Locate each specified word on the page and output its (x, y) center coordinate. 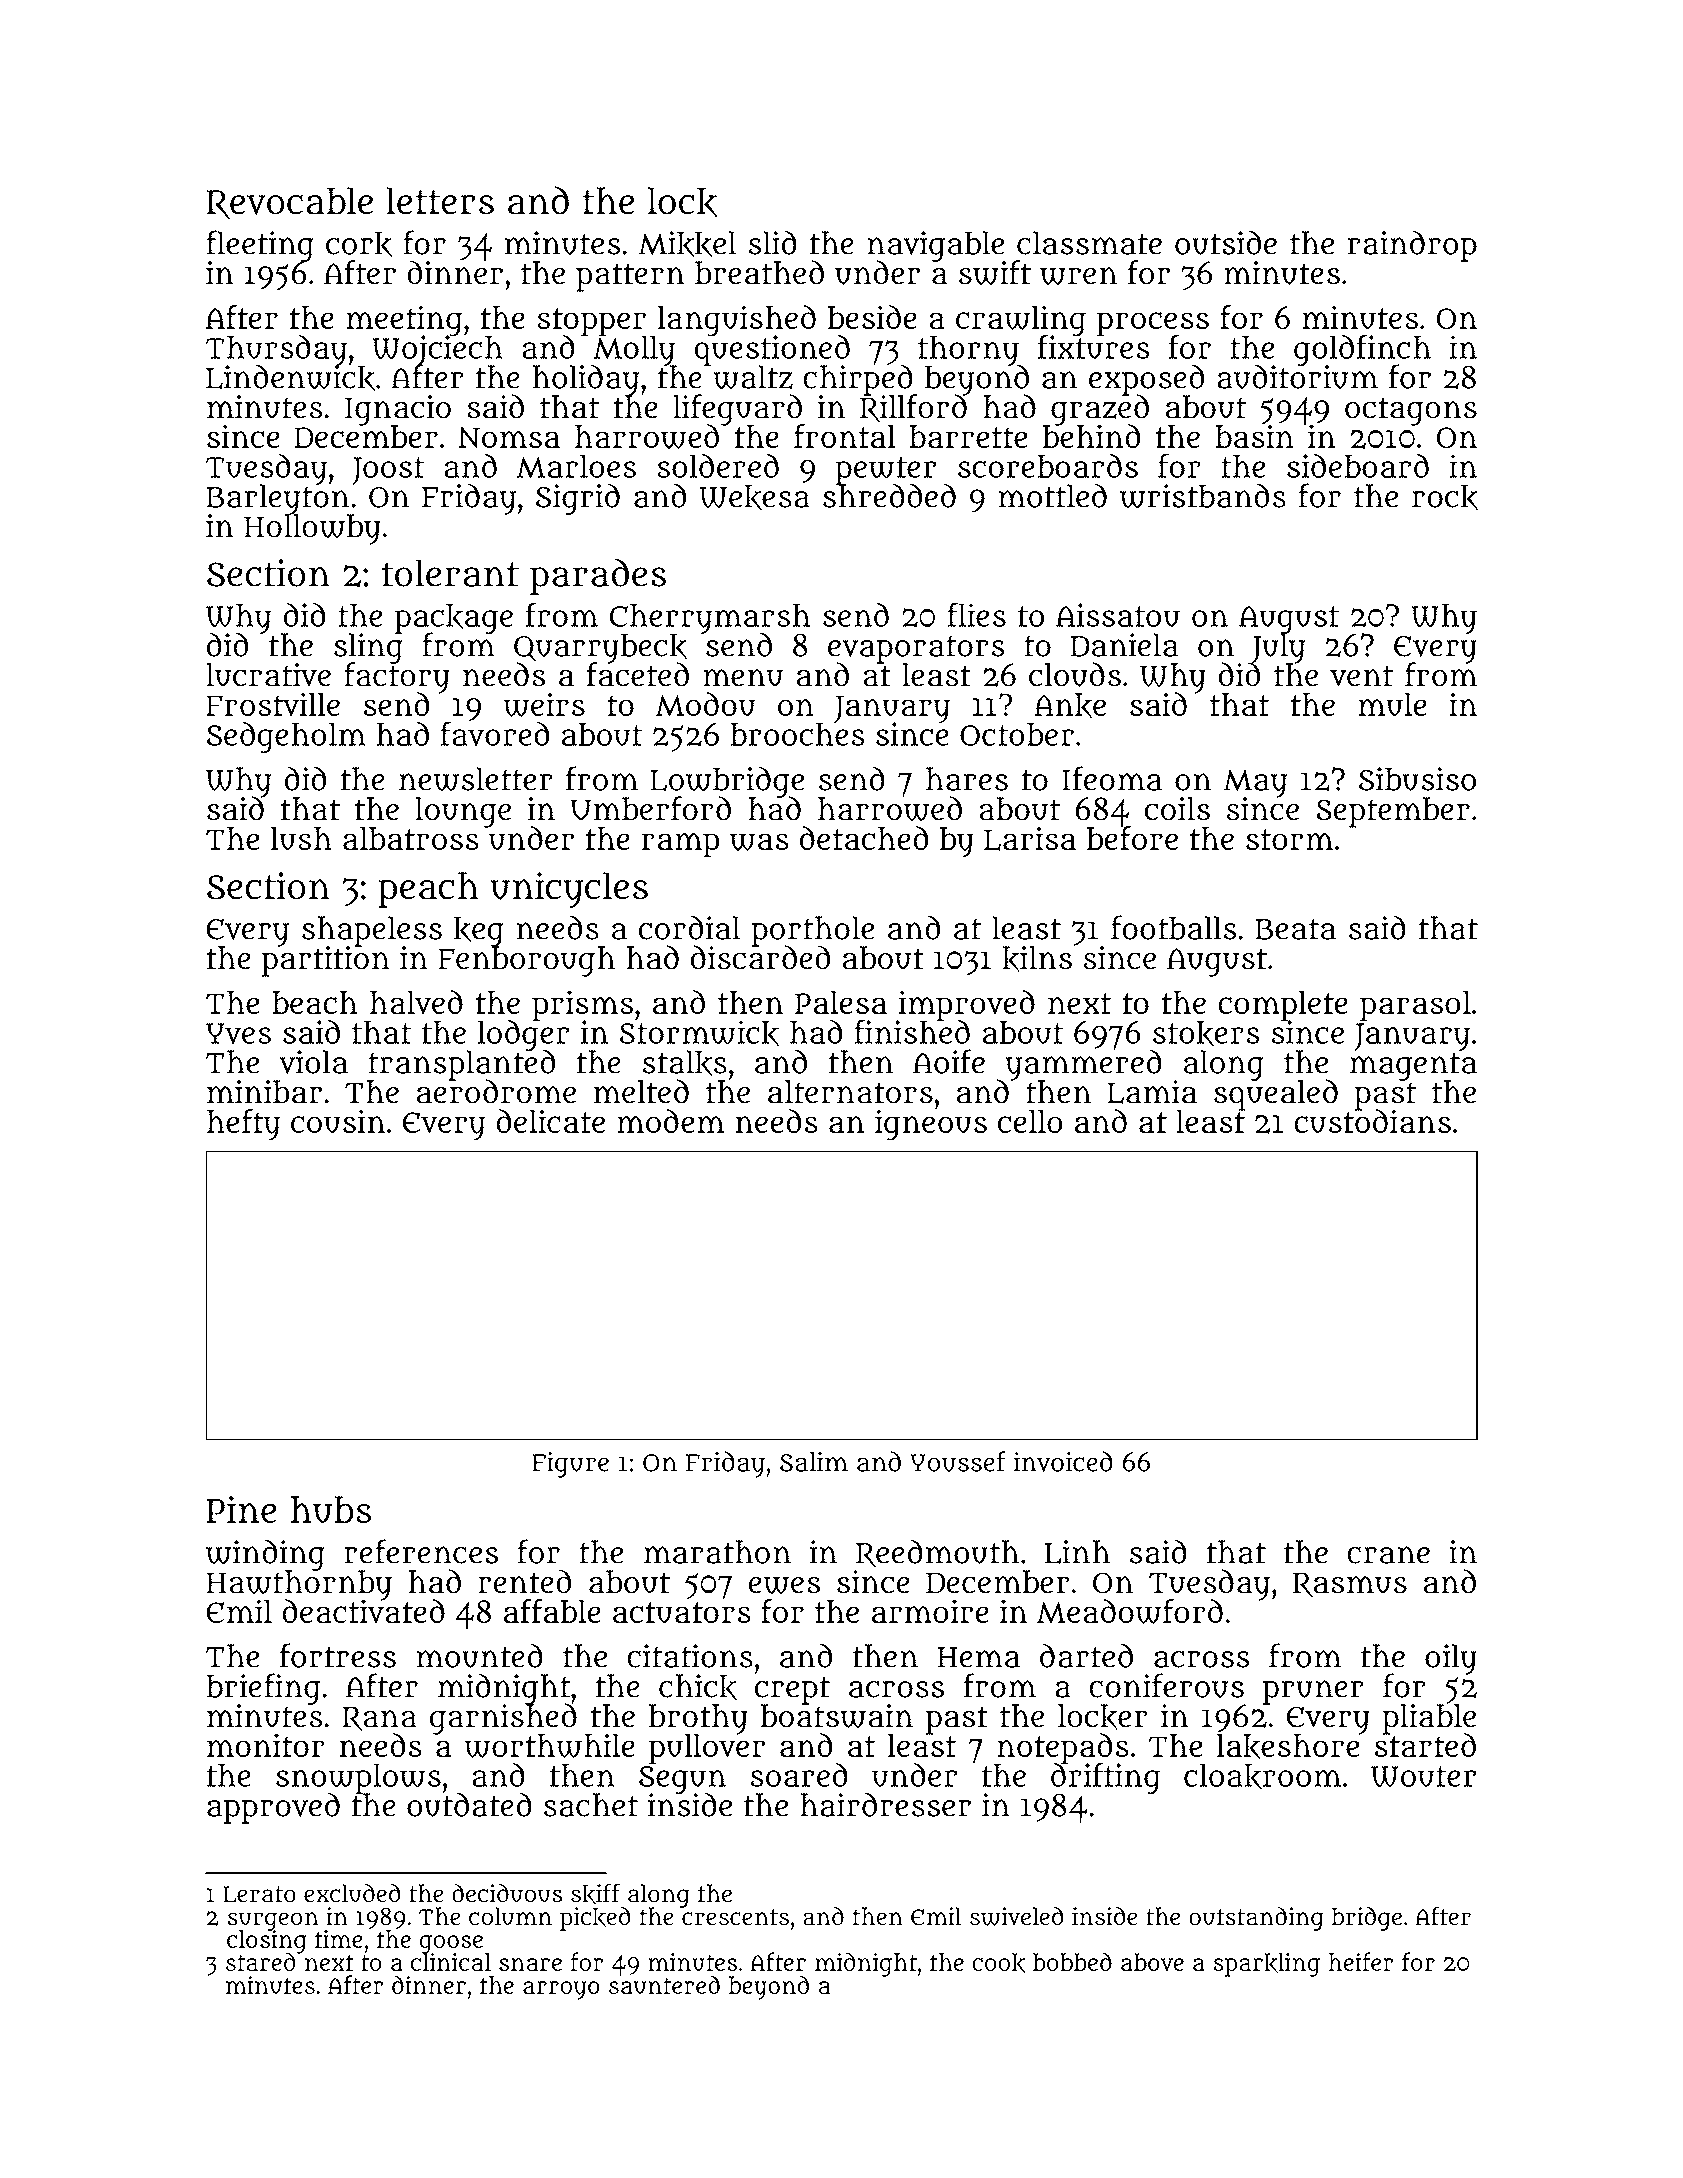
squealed (1276, 1095)
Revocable (289, 203)
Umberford (650, 808)
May (1255, 783)
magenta (1413, 1067)
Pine (242, 1509)
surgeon (273, 1921)
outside (1226, 242)
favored (495, 734)
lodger (523, 1036)
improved (966, 1005)
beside (872, 317)
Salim (814, 1462)
